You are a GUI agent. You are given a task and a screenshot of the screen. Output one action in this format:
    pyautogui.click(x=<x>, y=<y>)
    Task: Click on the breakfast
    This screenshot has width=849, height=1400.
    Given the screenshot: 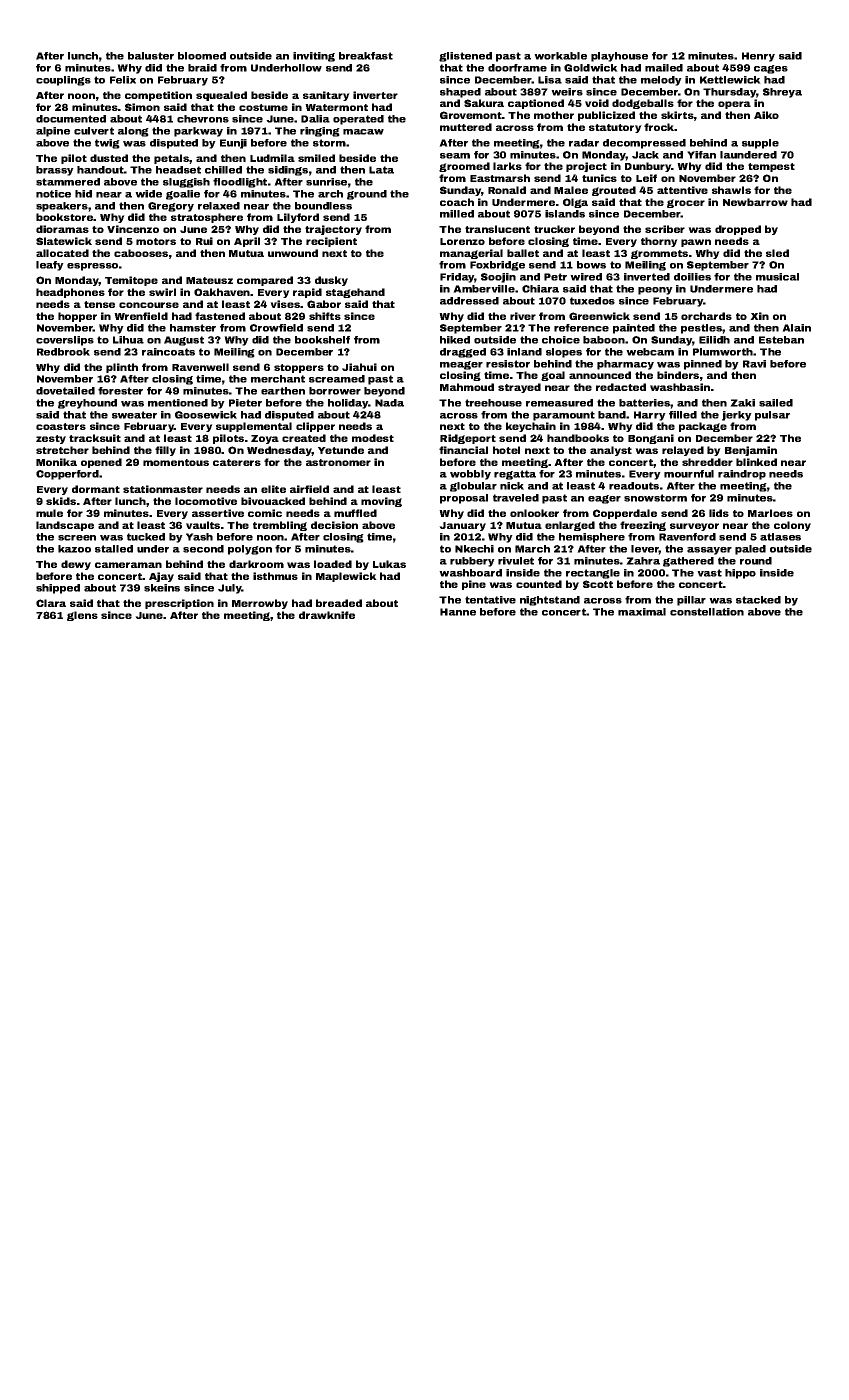 What is the action you would take?
    pyautogui.click(x=366, y=56)
